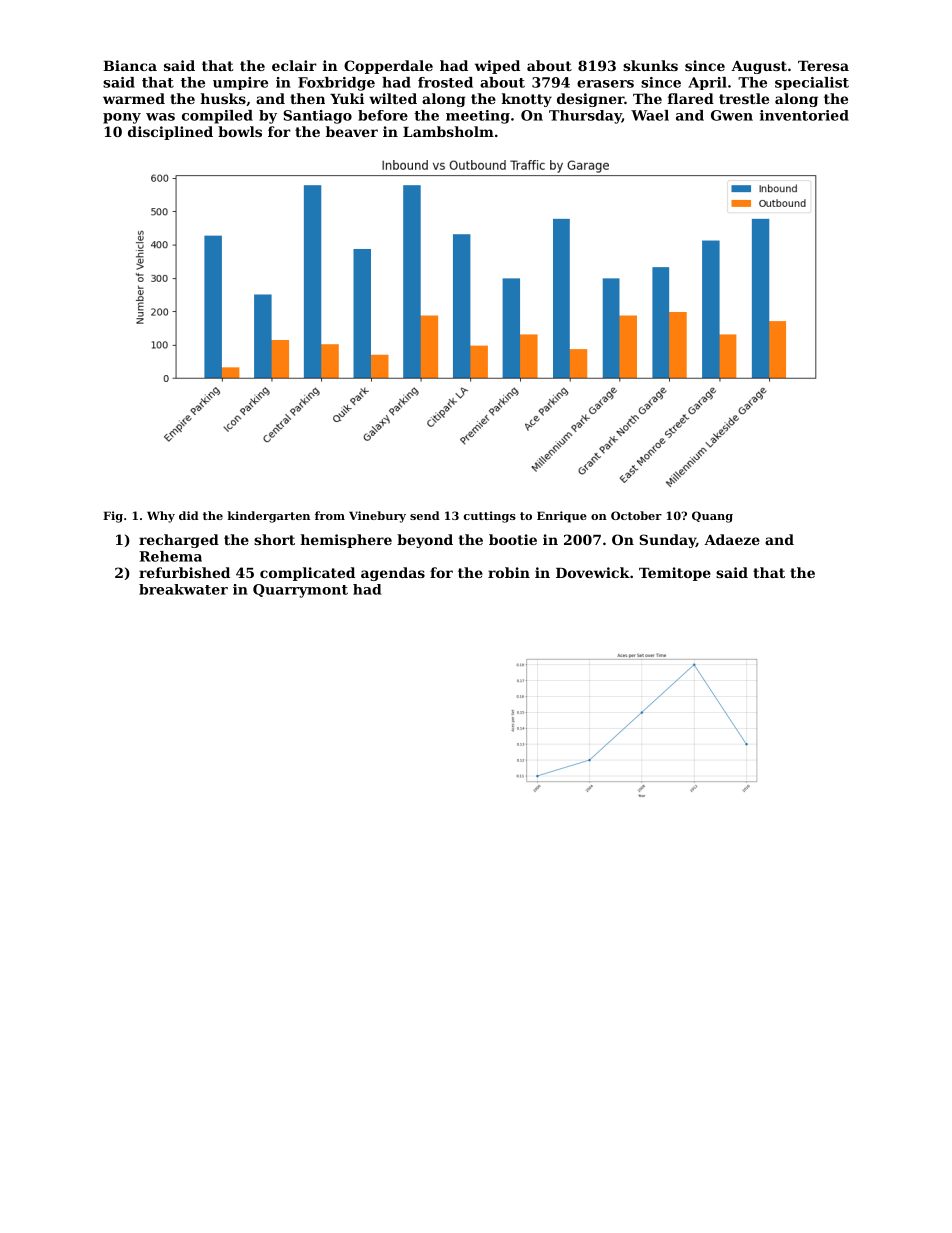 The image size is (952, 1233). What do you see at coordinates (823, 66) in the screenshot?
I see `Teresa` at bounding box center [823, 66].
